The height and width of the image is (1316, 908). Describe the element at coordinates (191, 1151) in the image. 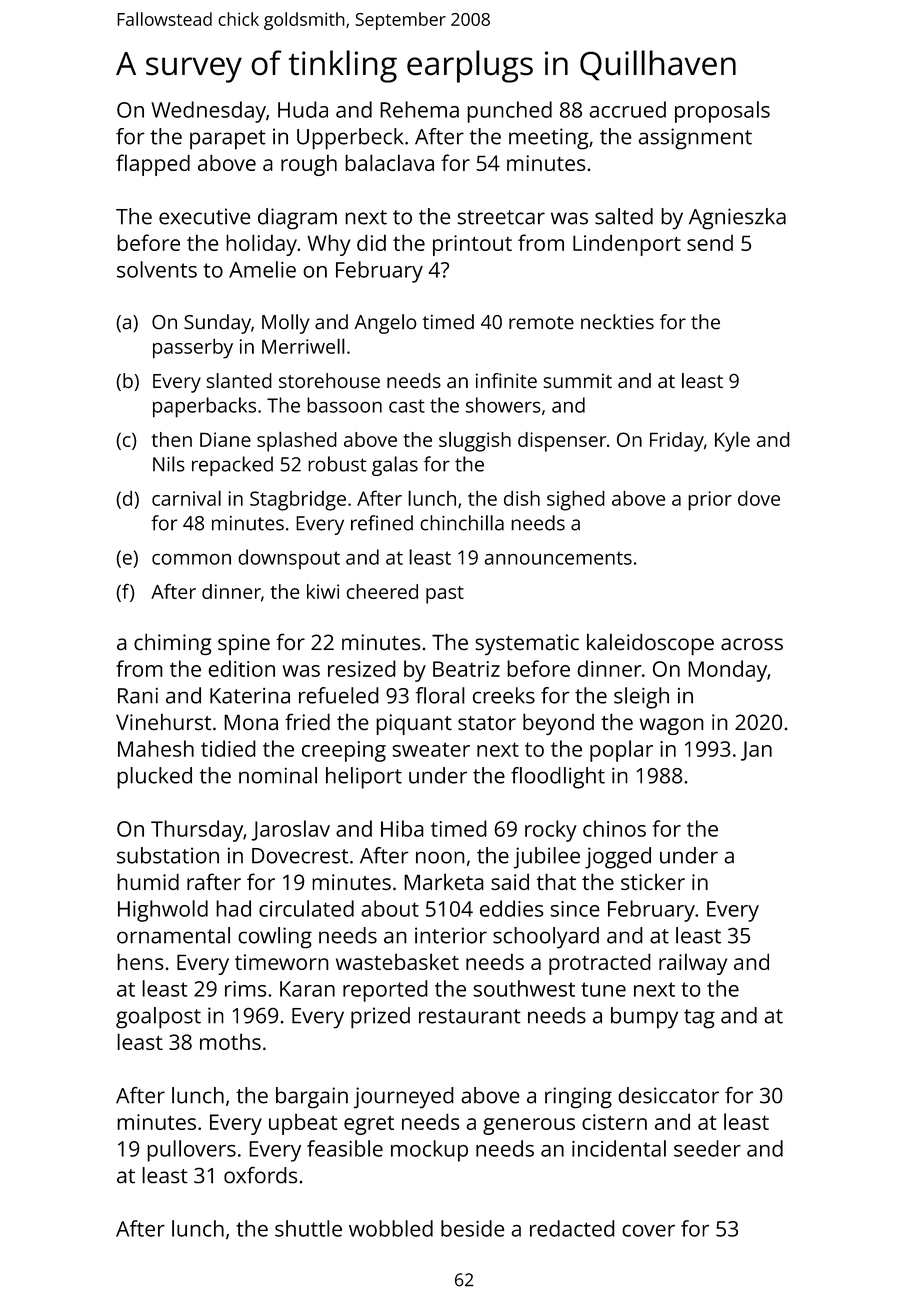

I see `pullovers` at that location.
